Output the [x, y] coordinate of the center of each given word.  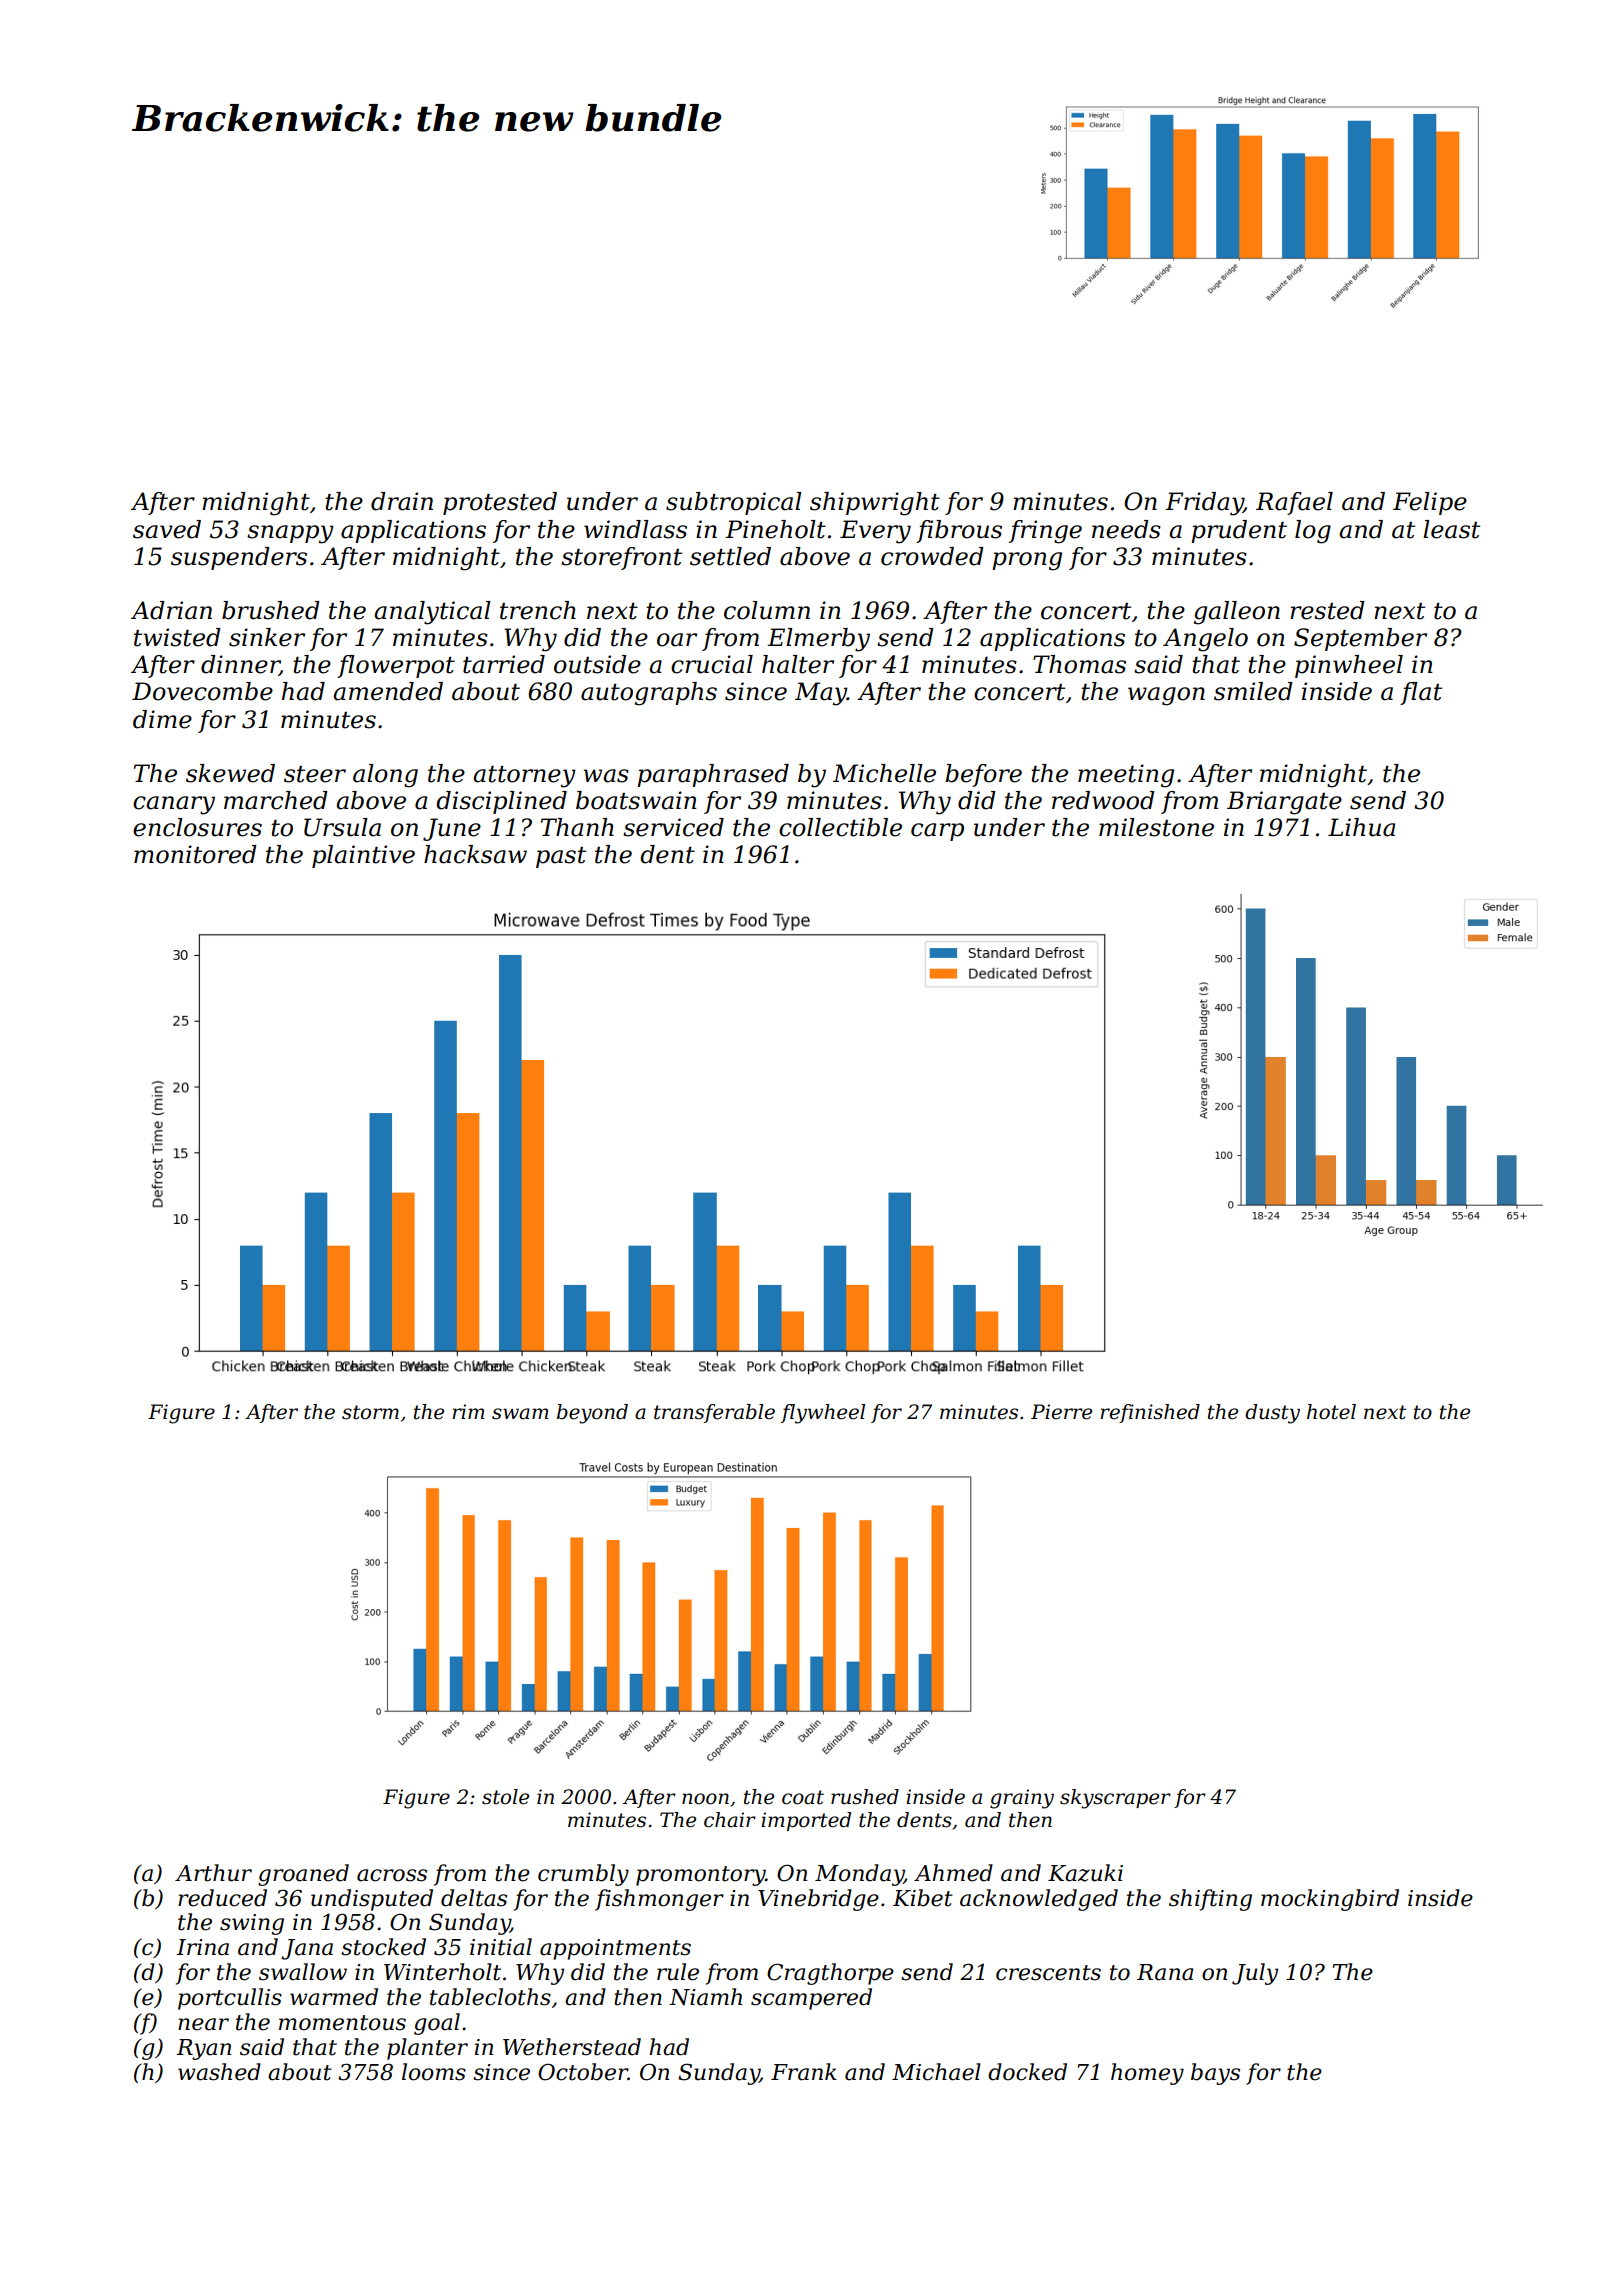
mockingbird [1330, 1900]
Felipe [1430, 503]
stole [505, 1797]
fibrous [959, 531]
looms [434, 2072]
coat [803, 1797]
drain [402, 501]
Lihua [1361, 827]
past [561, 857]
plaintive [363, 856]
